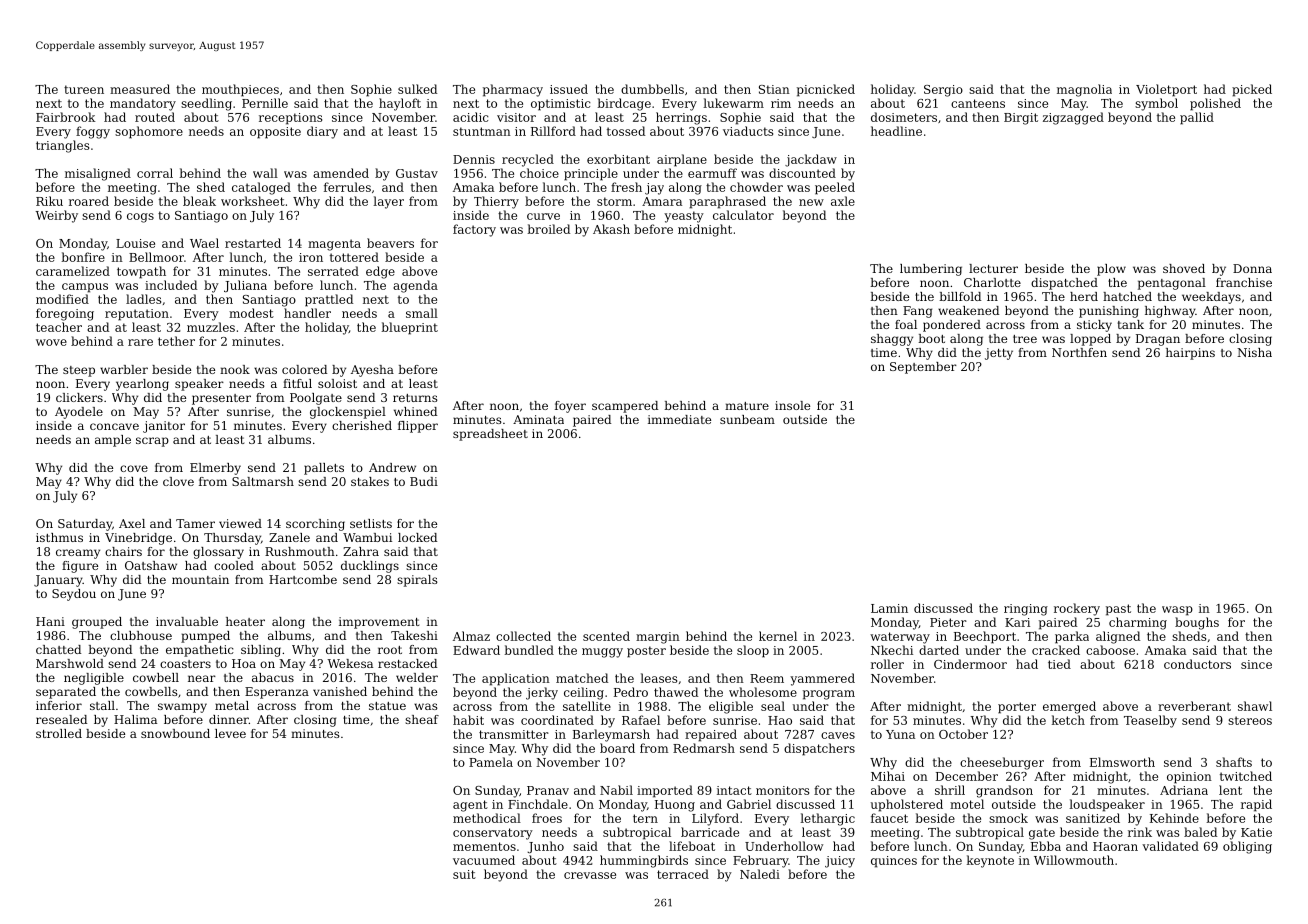 This document has height=924, width=1308. Describe the element at coordinates (826, 90) in the document. I see `picnicked` at that location.
